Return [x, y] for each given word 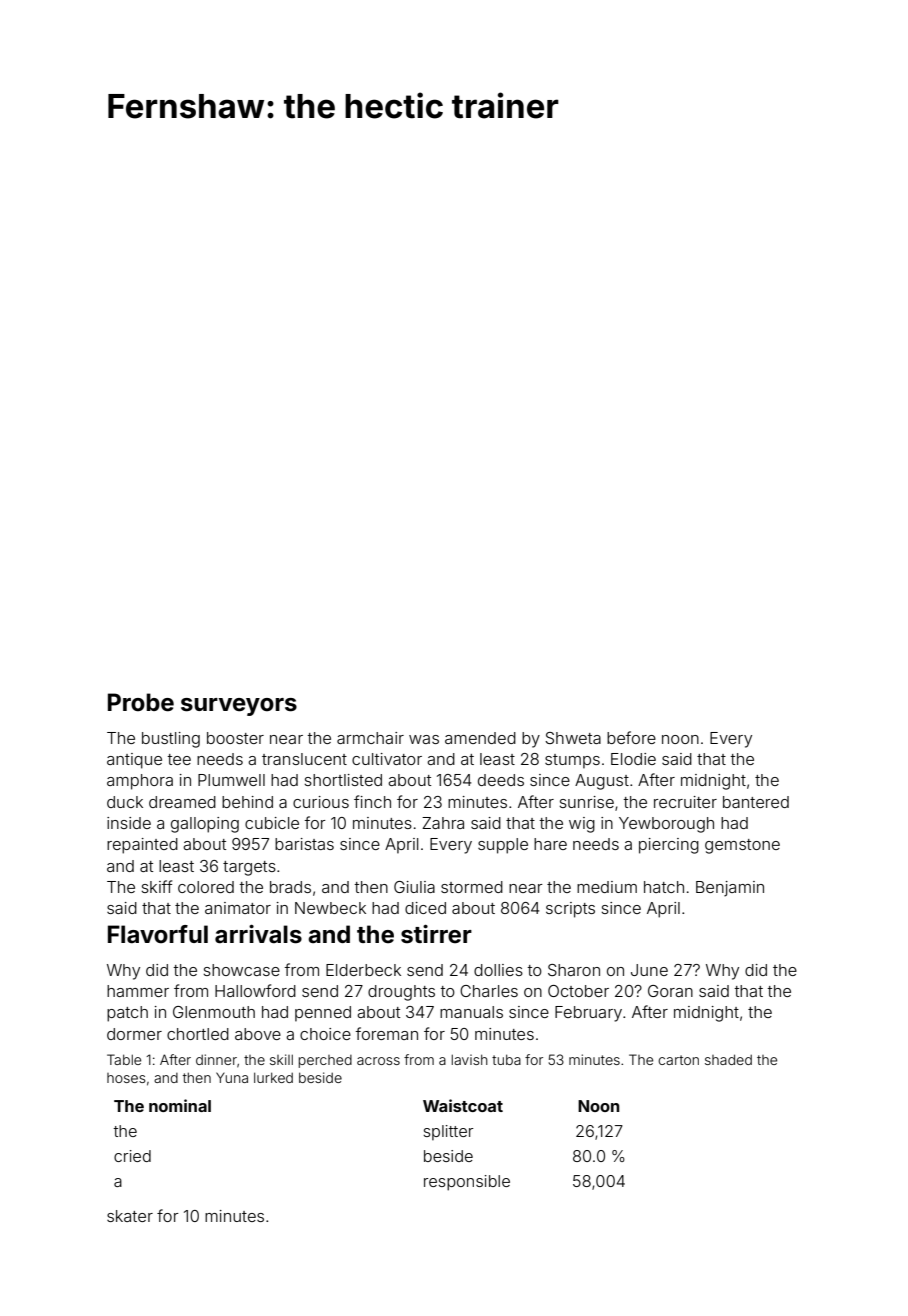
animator [238, 908]
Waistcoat [463, 1105]
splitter [448, 1132]
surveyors [239, 707]
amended [480, 738]
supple [503, 846]
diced [425, 908]
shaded [728, 1059]
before [631, 737]
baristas [304, 844]
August [602, 782]
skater [130, 1216]
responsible [467, 1183]
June [649, 970]
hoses [126, 1078]
